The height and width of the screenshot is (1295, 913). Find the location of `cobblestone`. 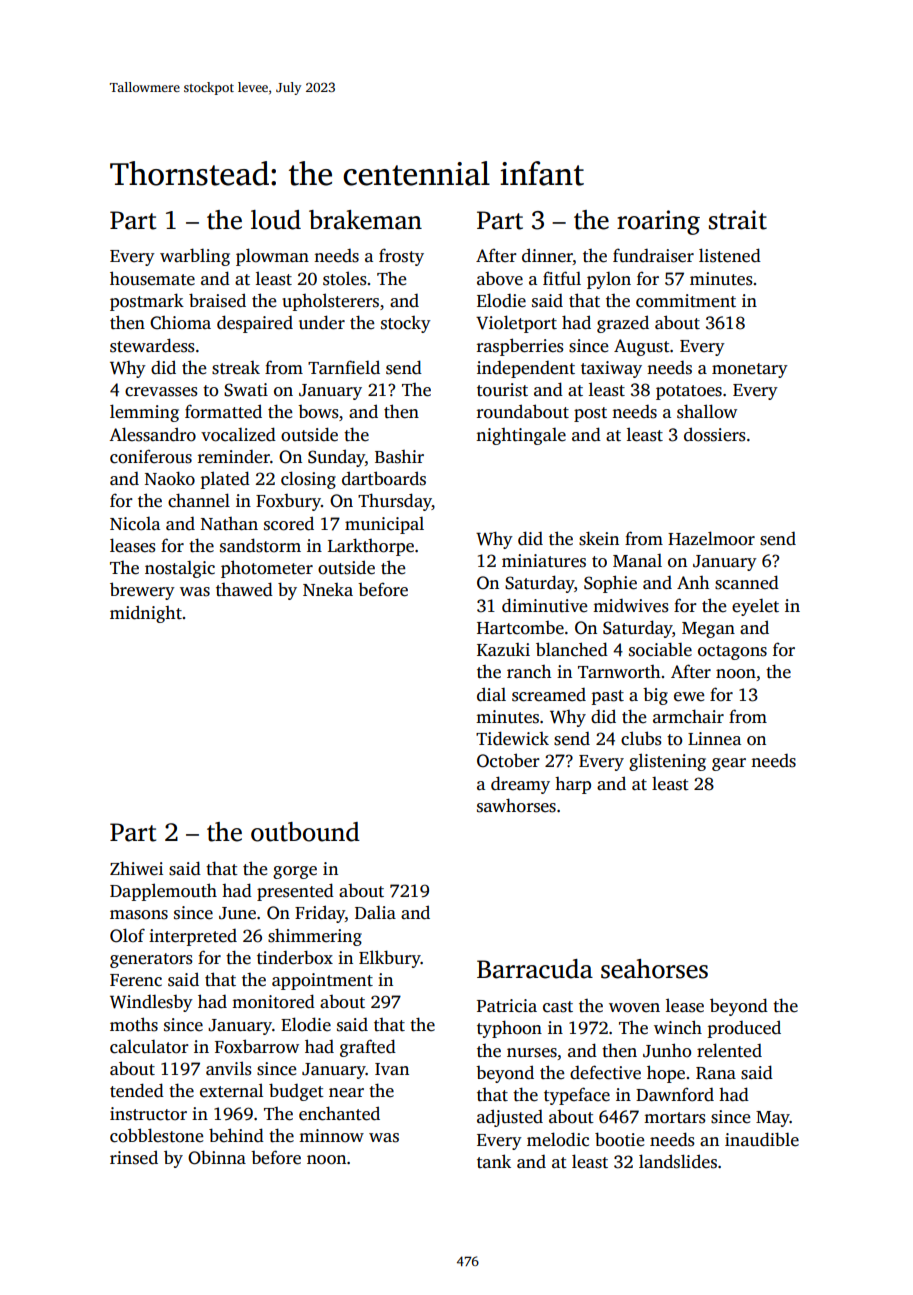

cobblestone is located at coordinates (157, 1135).
